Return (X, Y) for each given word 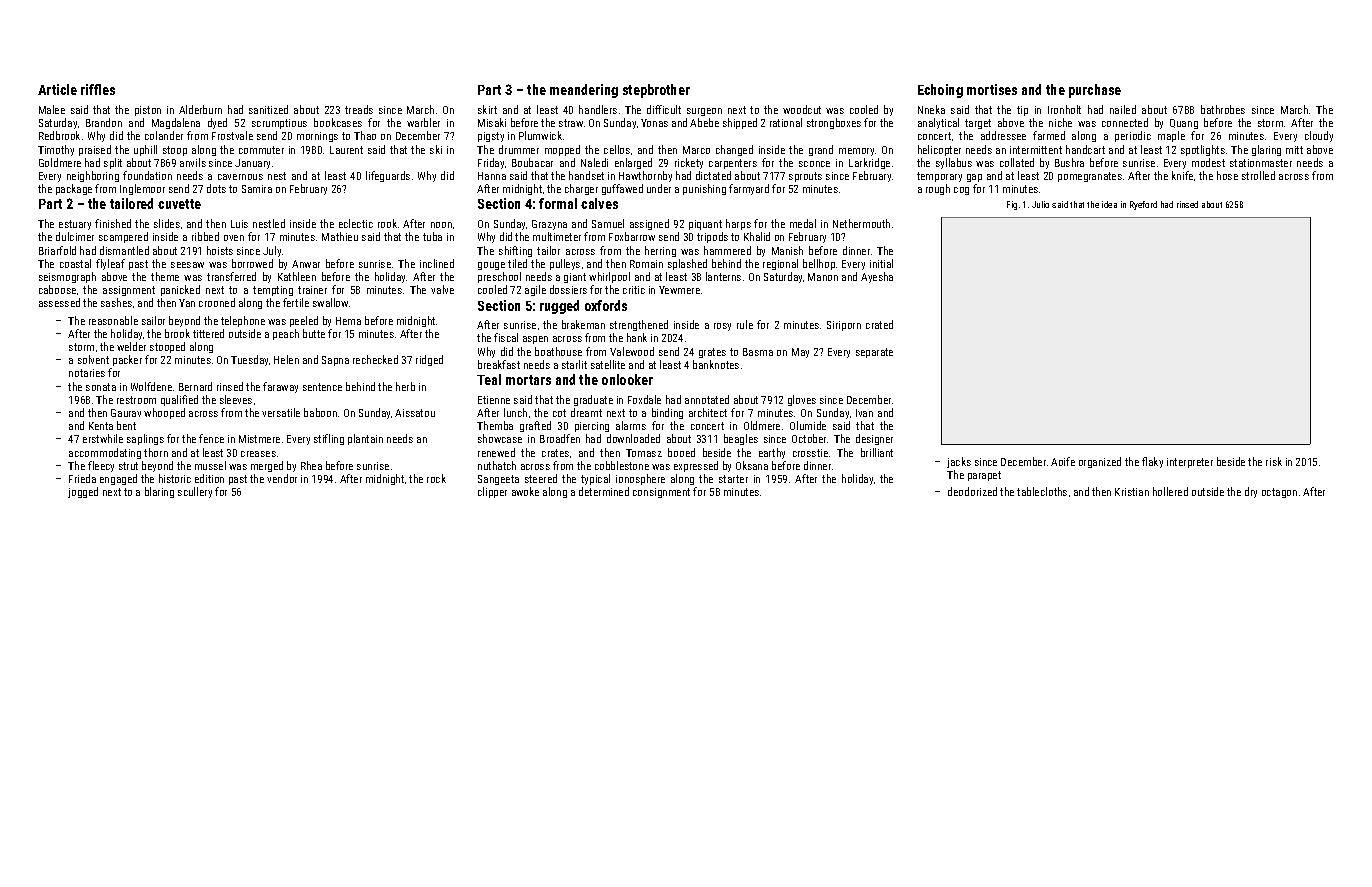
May (800, 353)
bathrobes (1223, 109)
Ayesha (877, 277)
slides (167, 223)
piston (148, 111)
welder (131, 346)
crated (879, 324)
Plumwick (540, 135)
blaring (159, 492)
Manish (787, 250)
